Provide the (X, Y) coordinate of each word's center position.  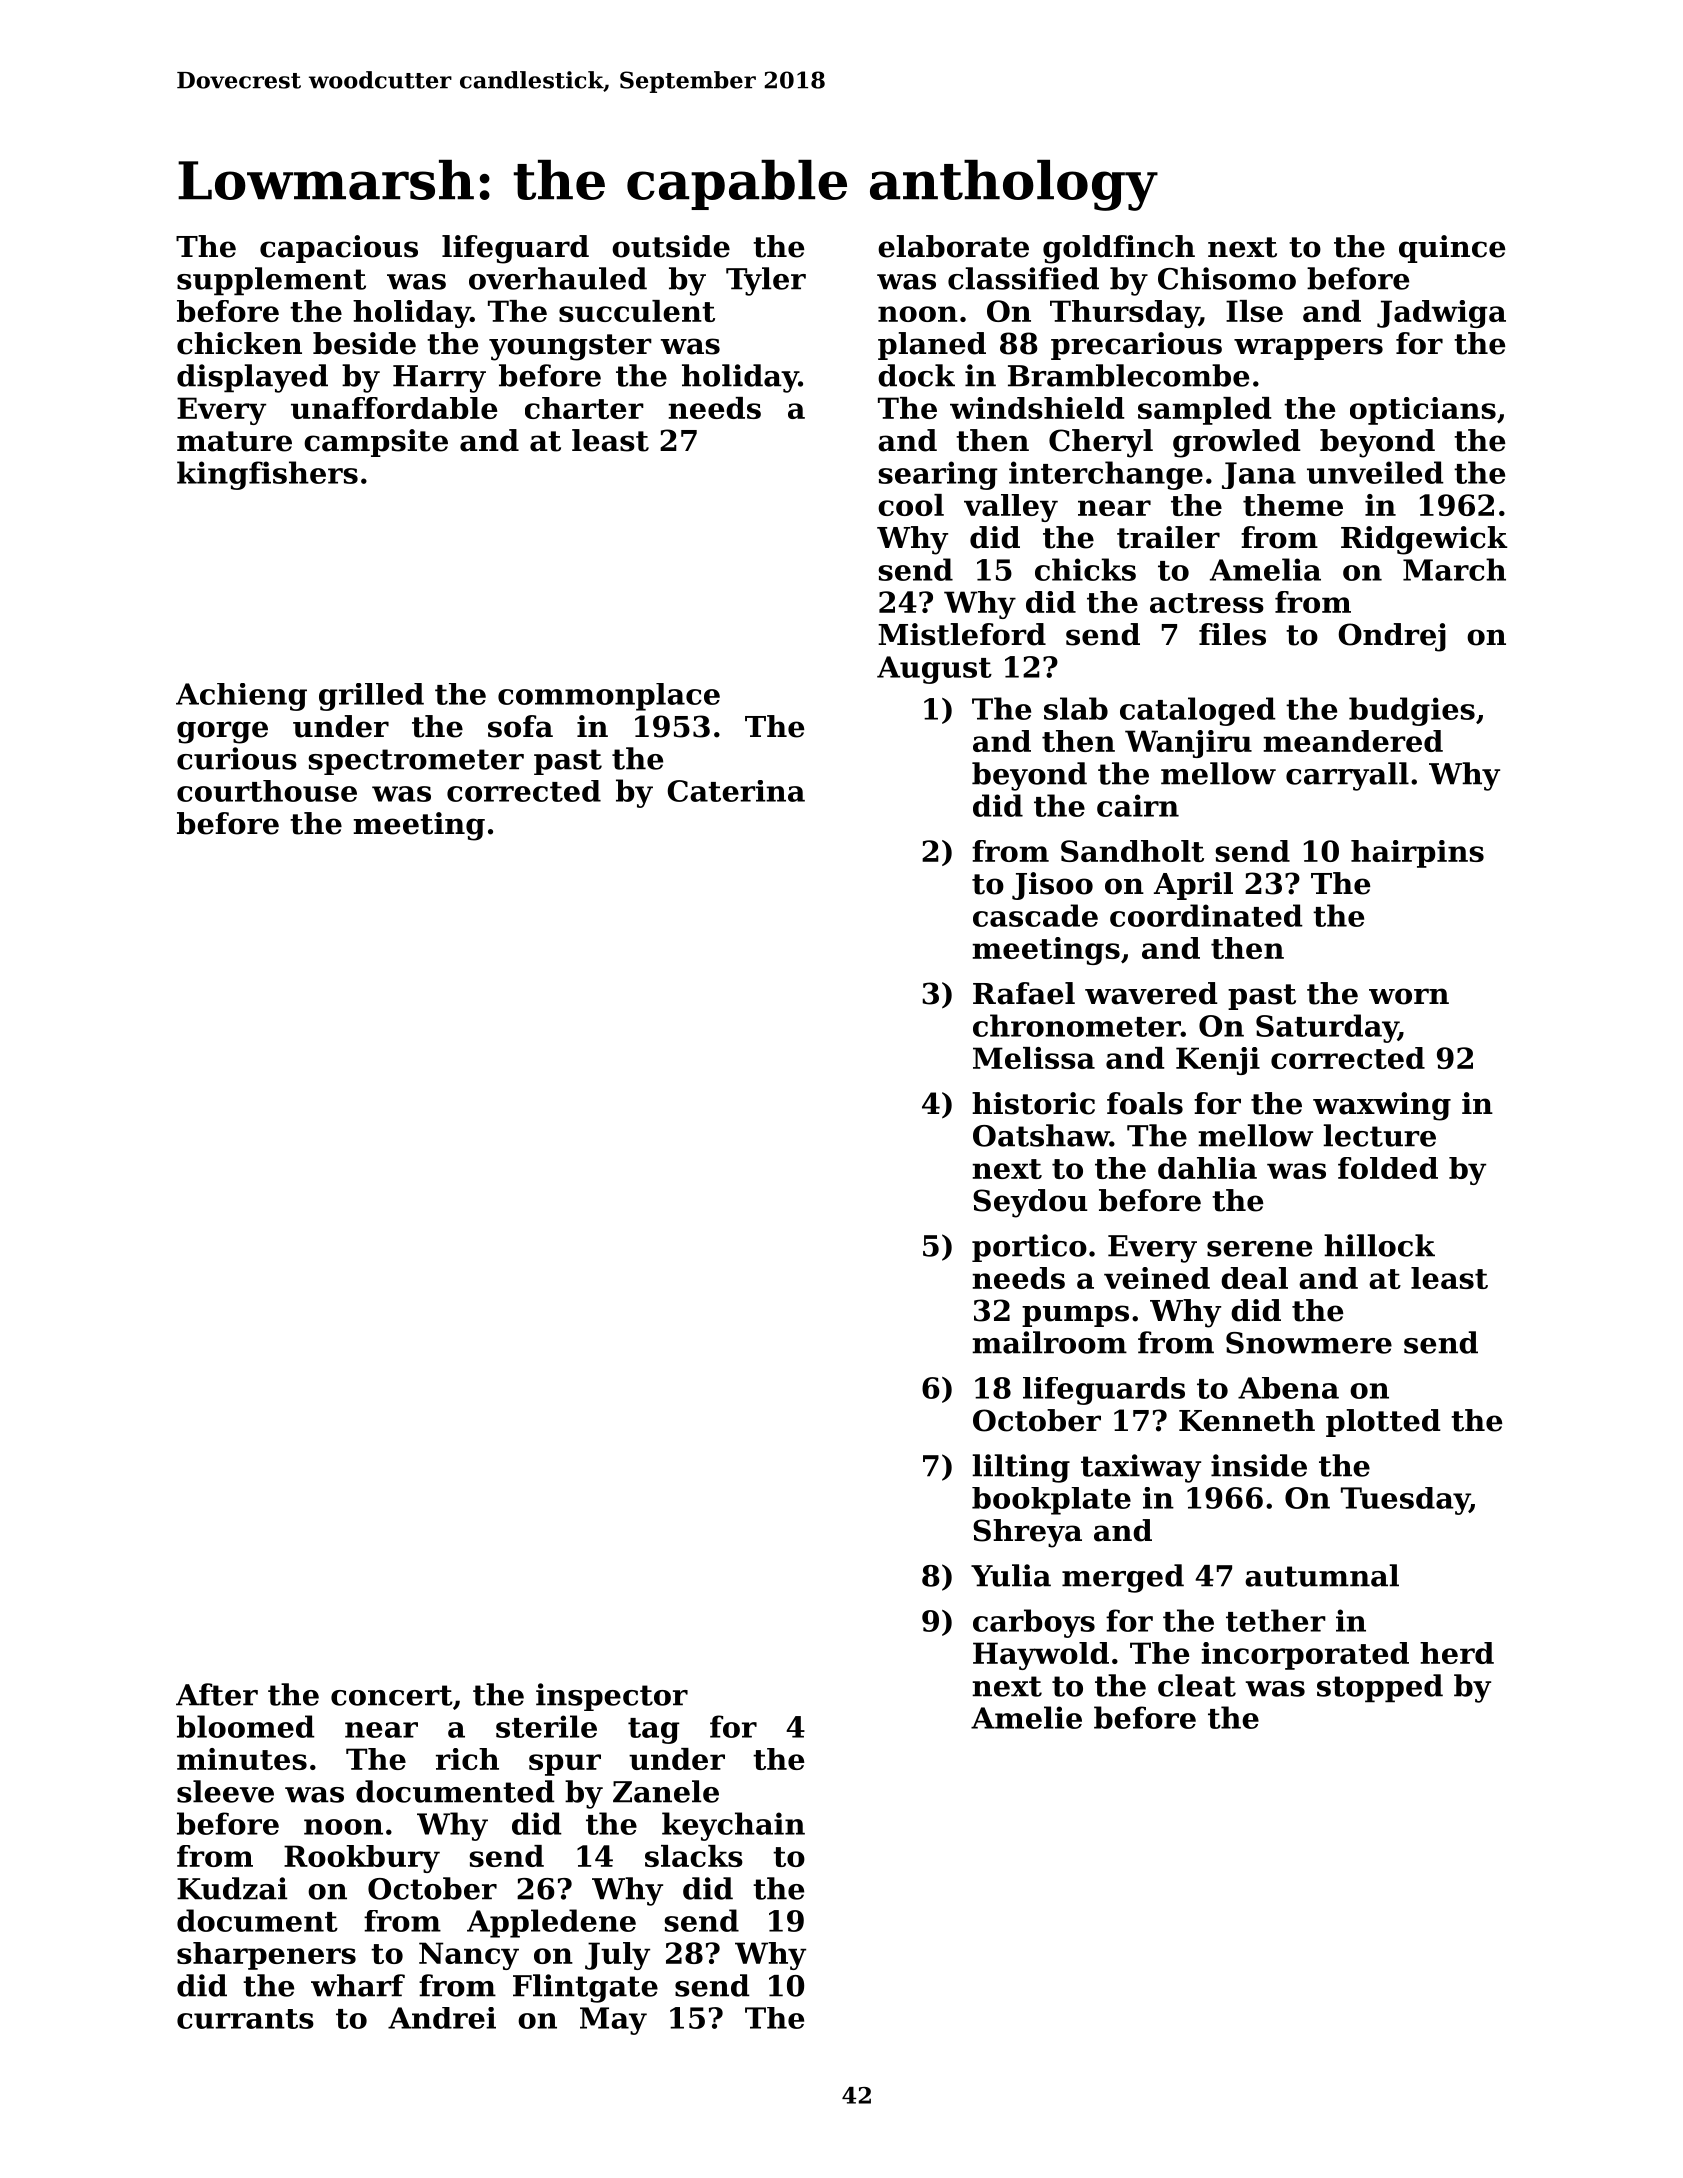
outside (671, 246)
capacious (339, 249)
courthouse (267, 791)
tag (654, 1731)
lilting (1021, 1468)
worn (1409, 996)
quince (1452, 249)
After (217, 1694)
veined (1157, 1278)
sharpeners (266, 1956)
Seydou (1030, 1203)
